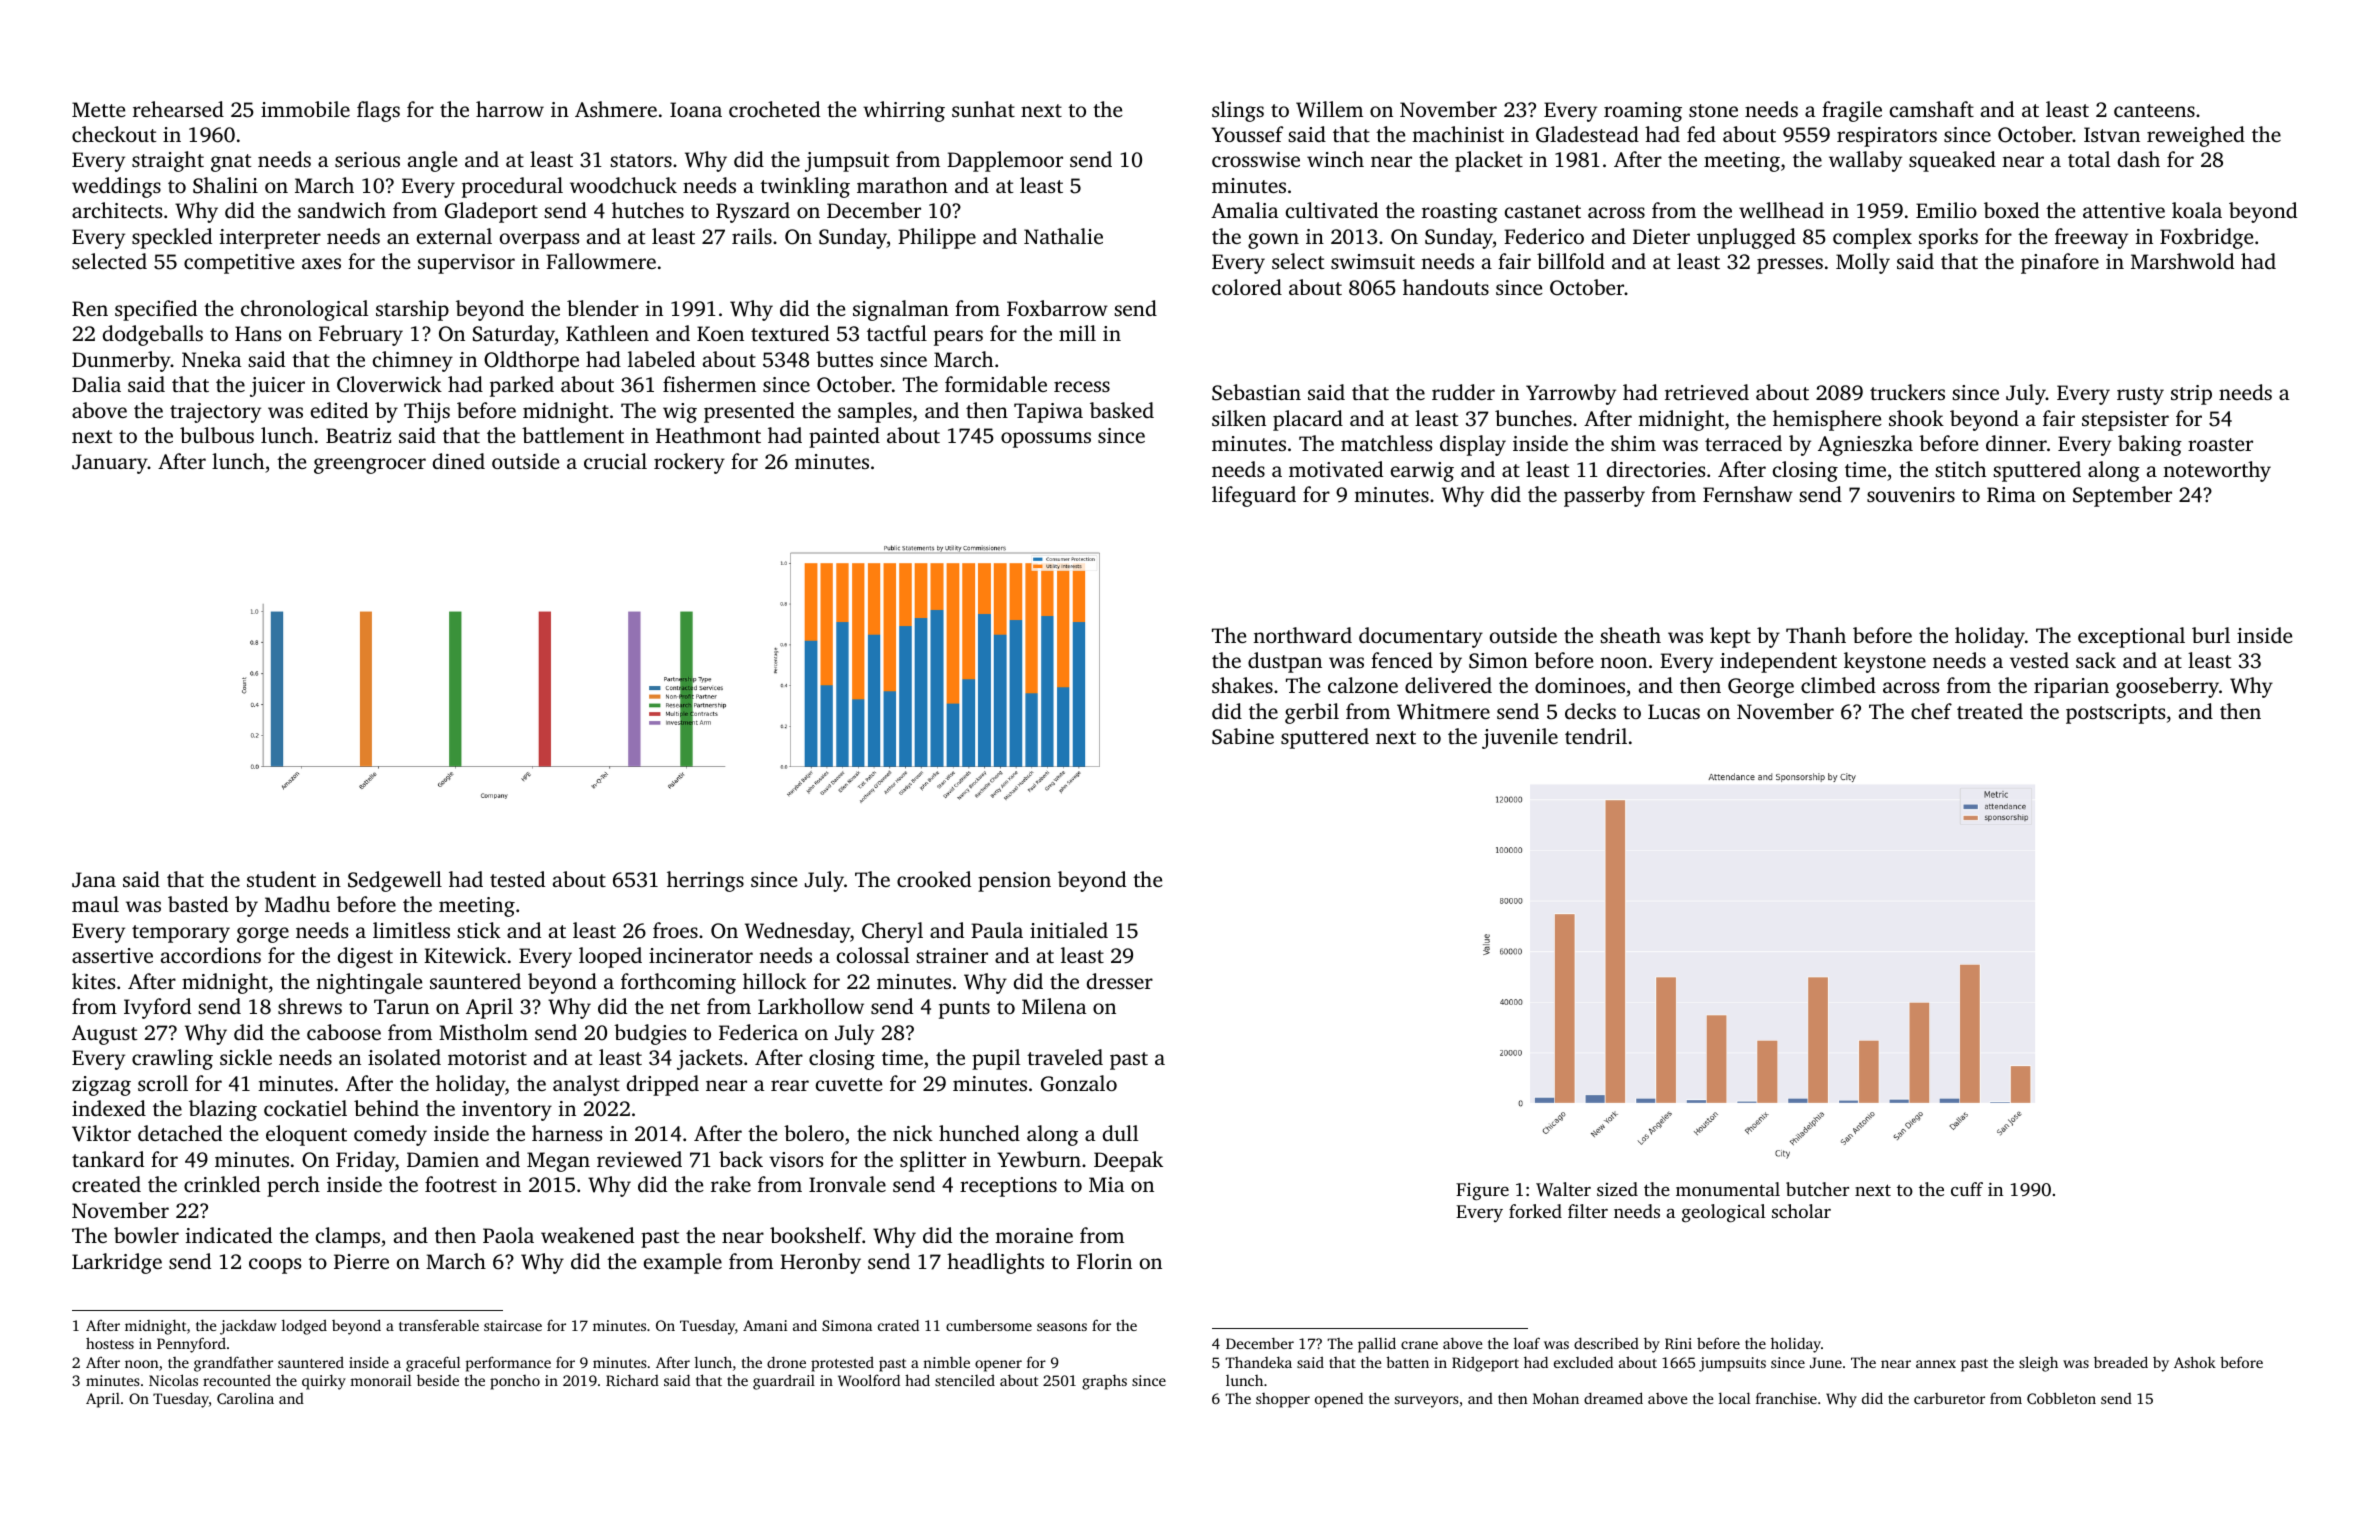 This document has width=2380, height=1540. Describe the element at coordinates (510, 109) in the document. I see `harrow` at that location.
